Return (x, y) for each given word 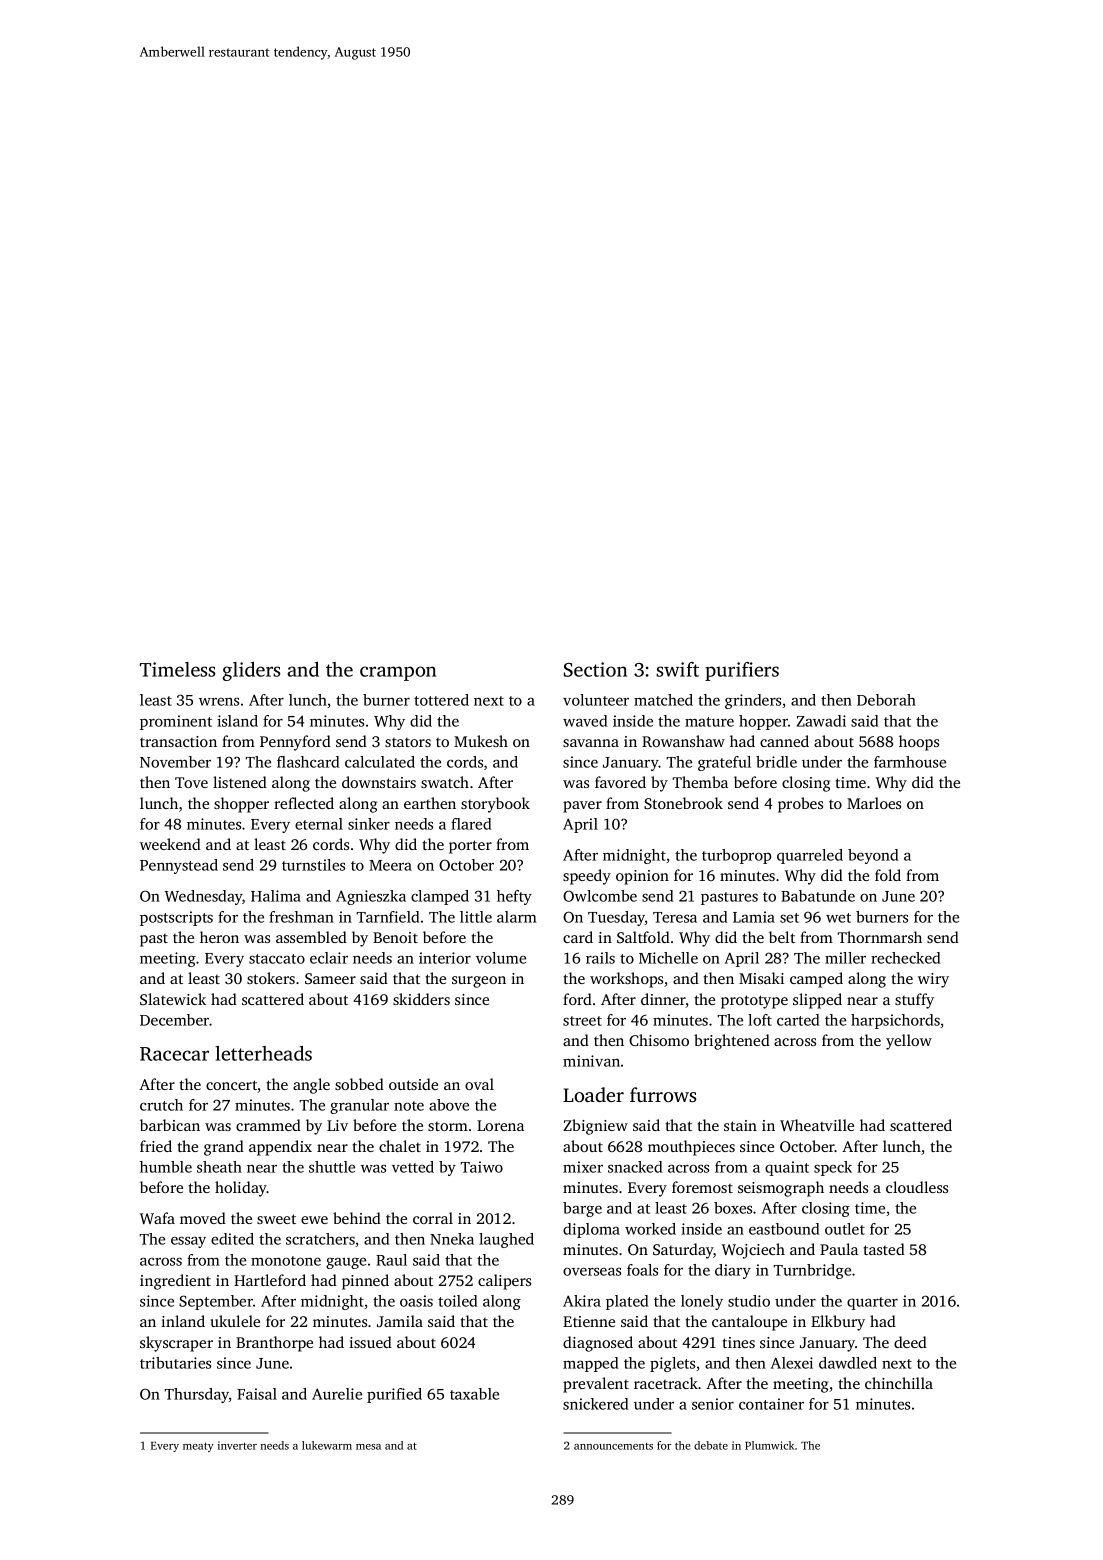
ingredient (175, 1282)
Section (595, 669)
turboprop (736, 856)
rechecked (905, 958)
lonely (702, 1302)
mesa (368, 1447)
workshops (626, 980)
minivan (591, 1061)
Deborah (886, 700)
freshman (301, 917)
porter (470, 847)
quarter (872, 1303)
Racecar (174, 1054)
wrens (219, 701)
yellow (909, 1042)
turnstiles (313, 865)
